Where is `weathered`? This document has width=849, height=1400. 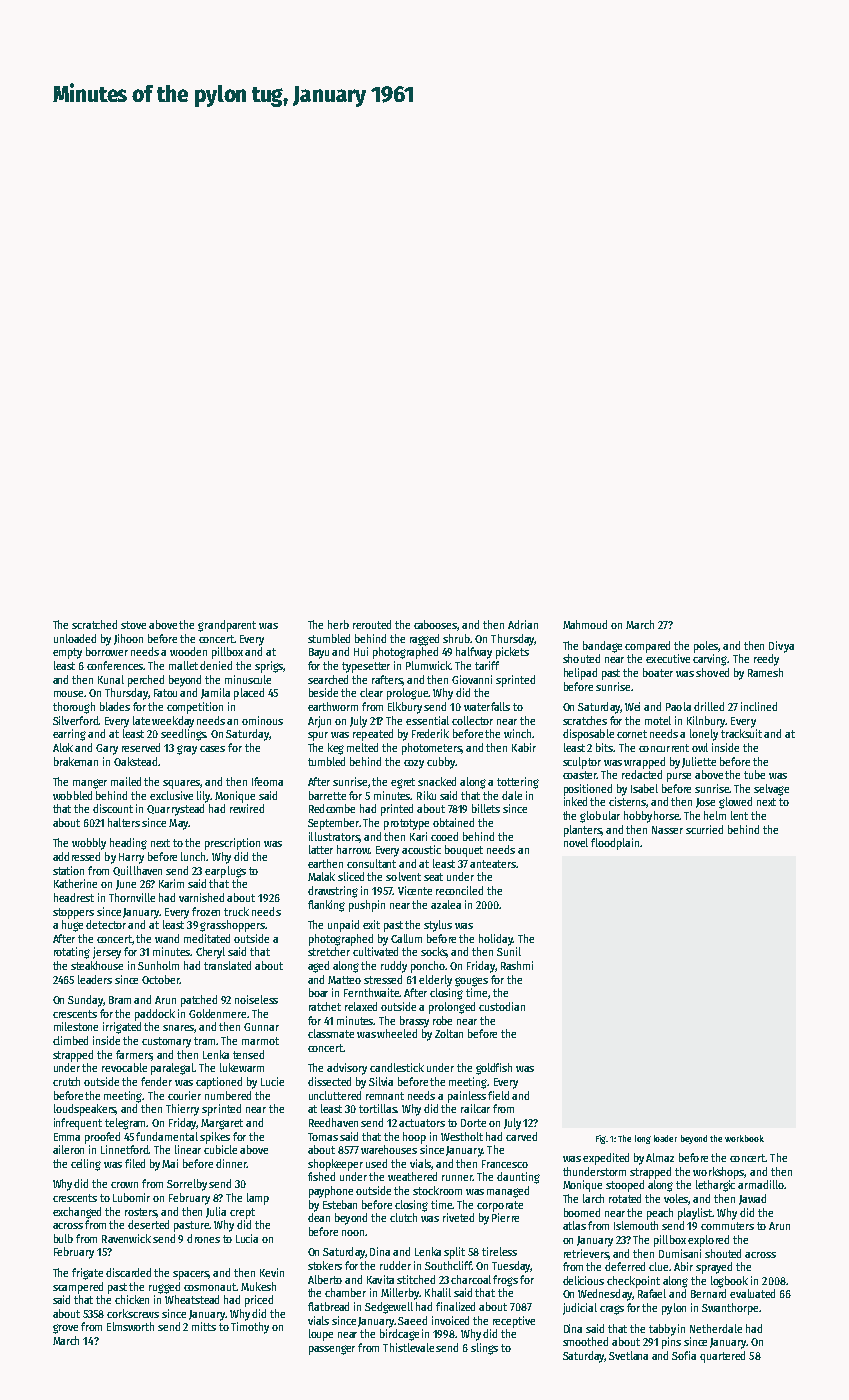
weathered is located at coordinates (412, 1176).
